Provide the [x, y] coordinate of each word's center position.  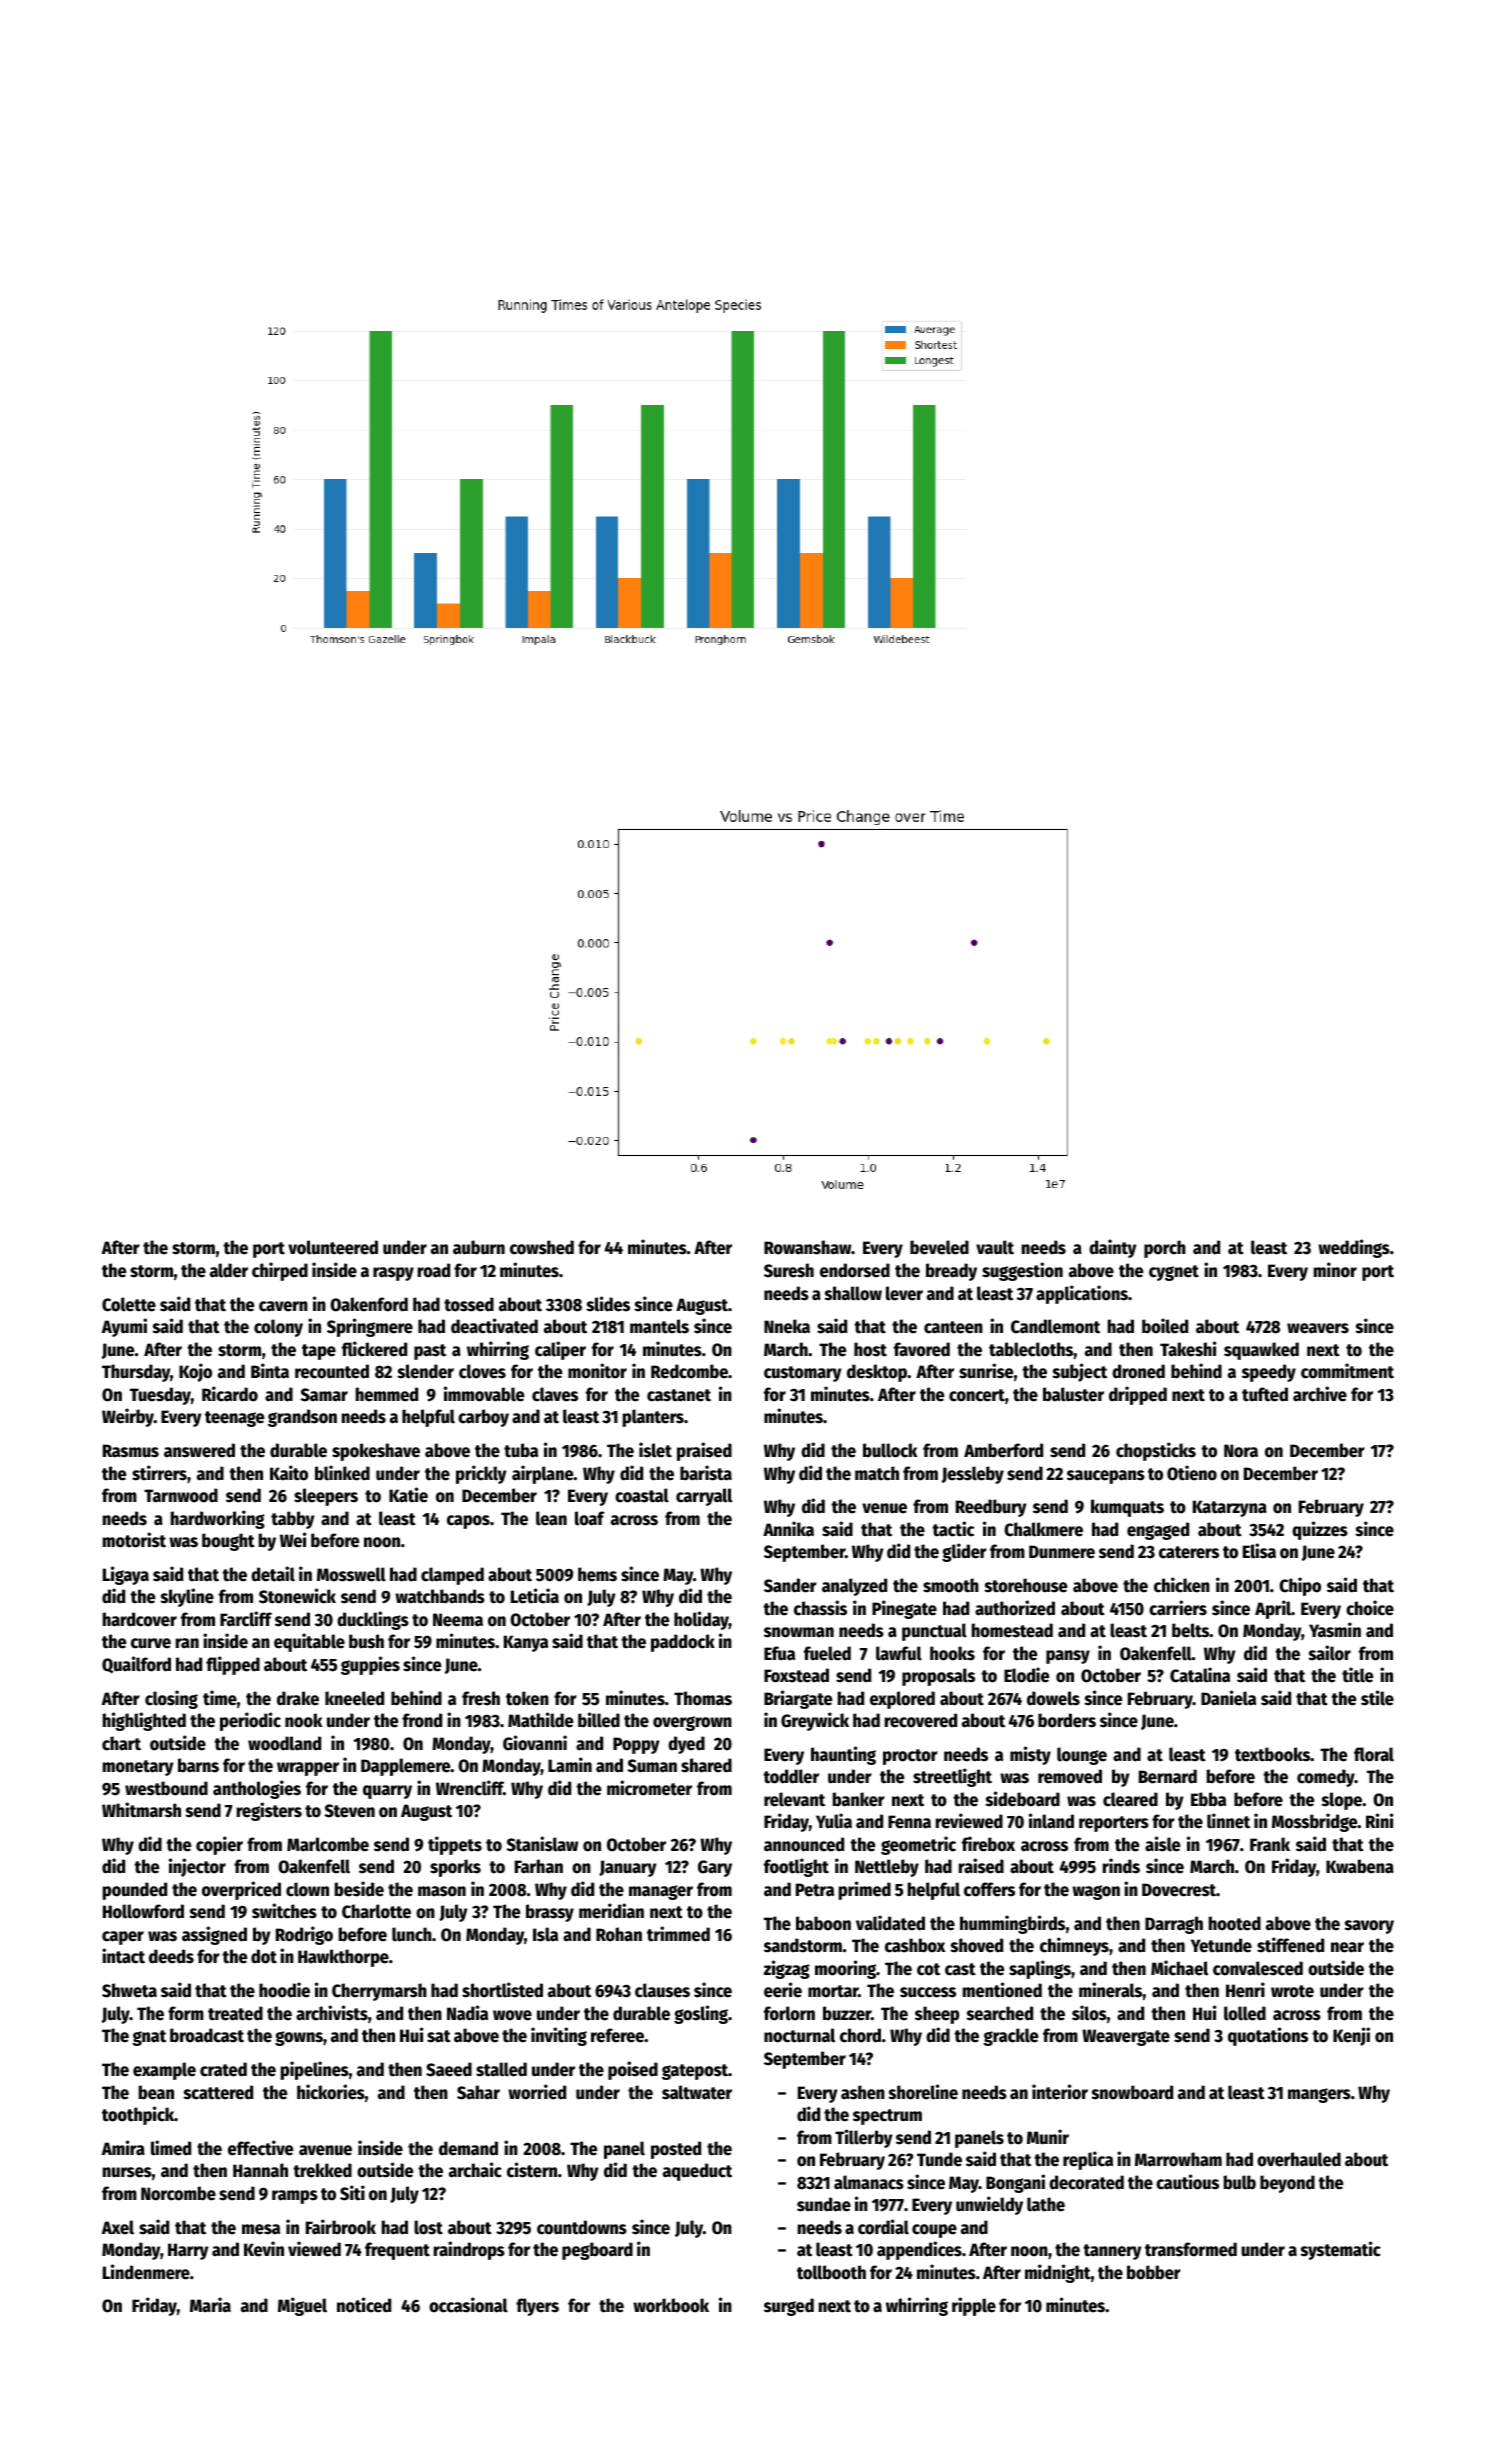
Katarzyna [1230, 1508]
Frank [1270, 1844]
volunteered [333, 1247]
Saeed [449, 2069]
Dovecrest [1179, 1890]
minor [1335, 1270]
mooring [845, 1969]
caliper [560, 1350]
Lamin [570, 1765]
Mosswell [351, 1574]
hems [597, 1574]
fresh [481, 1698]
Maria [210, 2305]
